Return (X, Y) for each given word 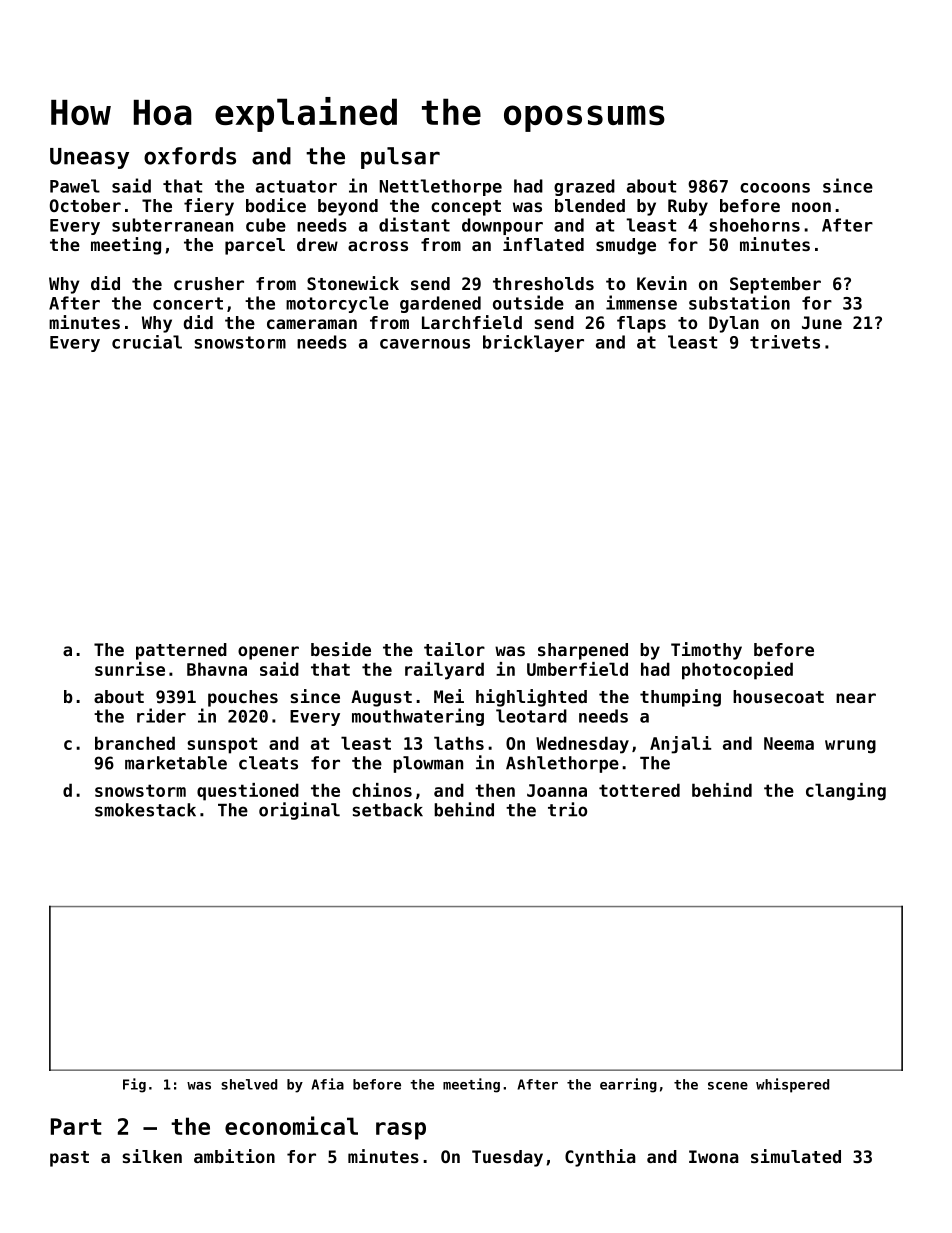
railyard (444, 671)
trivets (785, 342)
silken (152, 1156)
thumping (680, 698)
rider (161, 715)
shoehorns (754, 225)
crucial (147, 342)
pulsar (400, 158)
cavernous (425, 344)
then (495, 790)
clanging (846, 792)
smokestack (145, 810)
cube (266, 225)
